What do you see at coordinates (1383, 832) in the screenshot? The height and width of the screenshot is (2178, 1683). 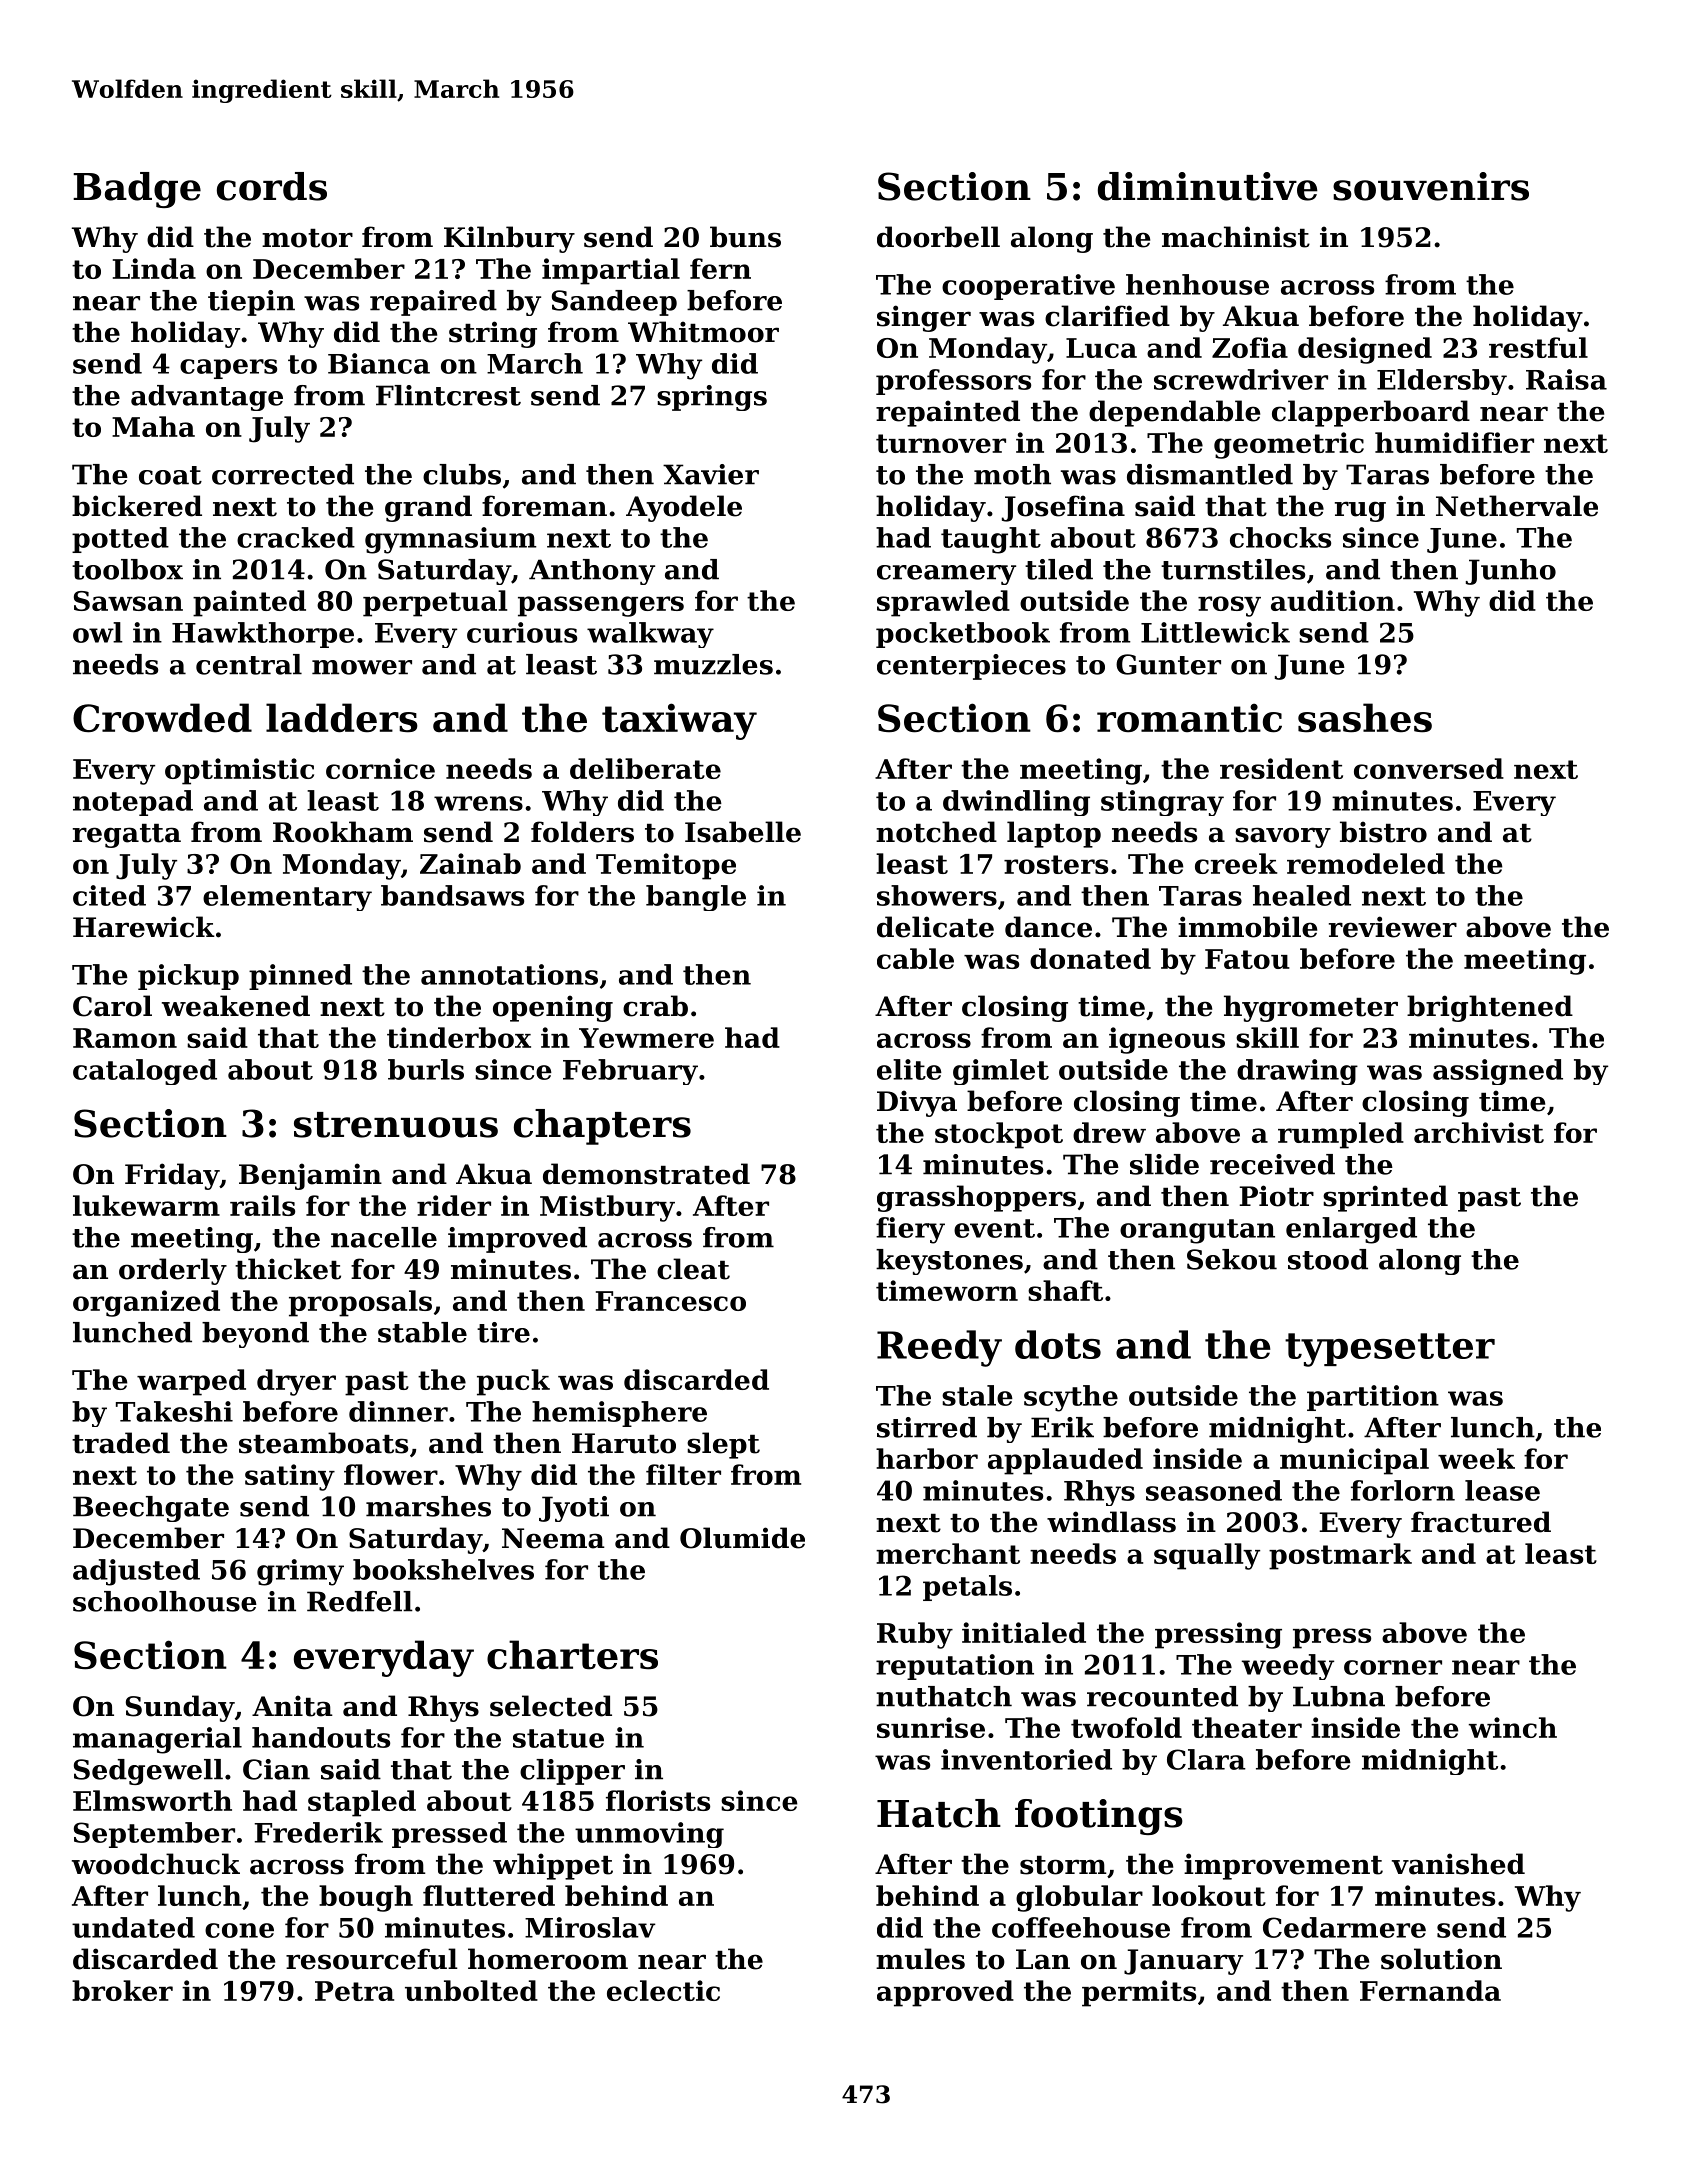 I see `bistro` at bounding box center [1383, 832].
